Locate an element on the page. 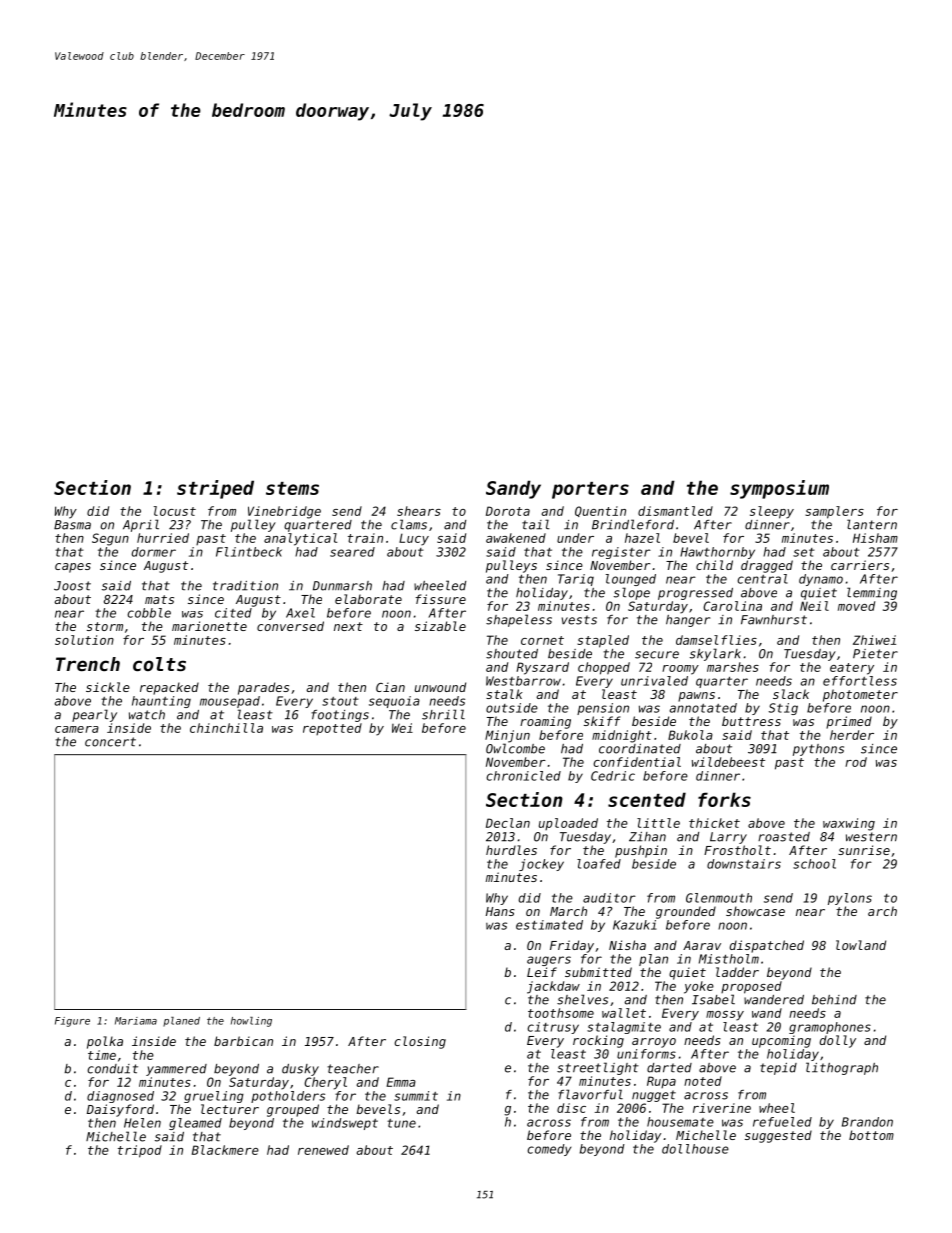  Sandy is located at coordinates (513, 489).
